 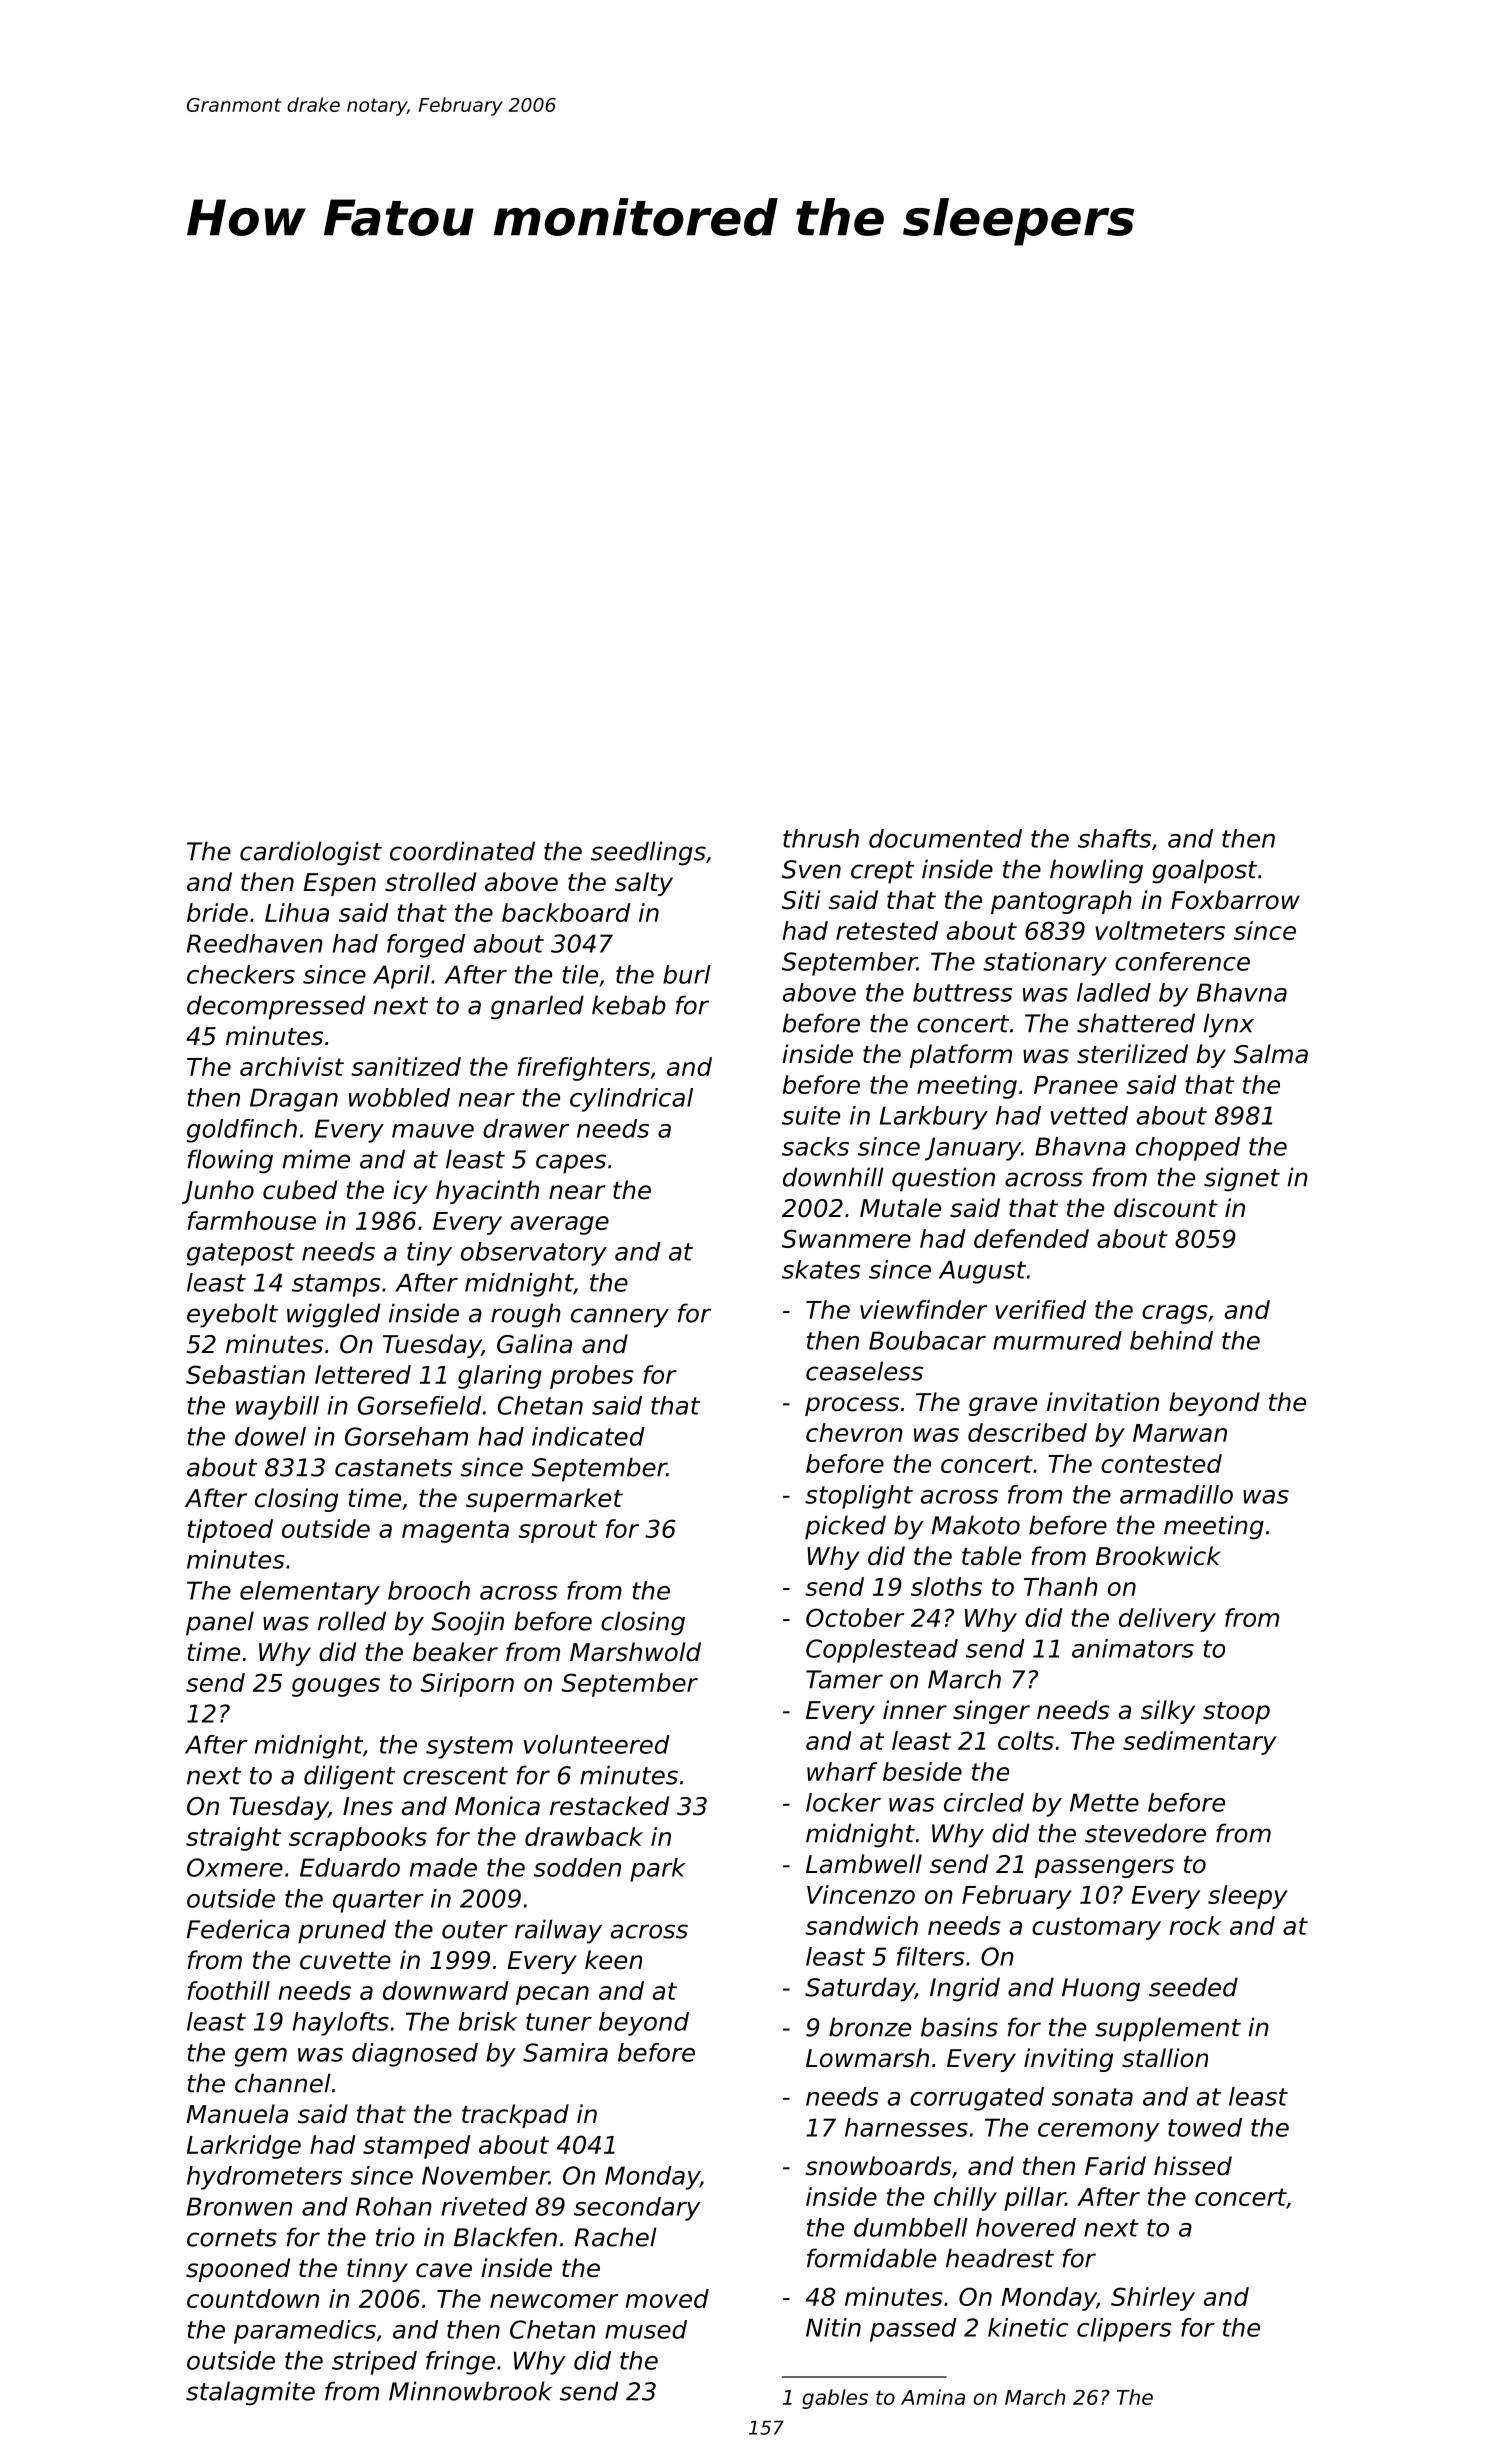 What do you see at coordinates (1153, 2299) in the page?
I see `Shirley` at bounding box center [1153, 2299].
